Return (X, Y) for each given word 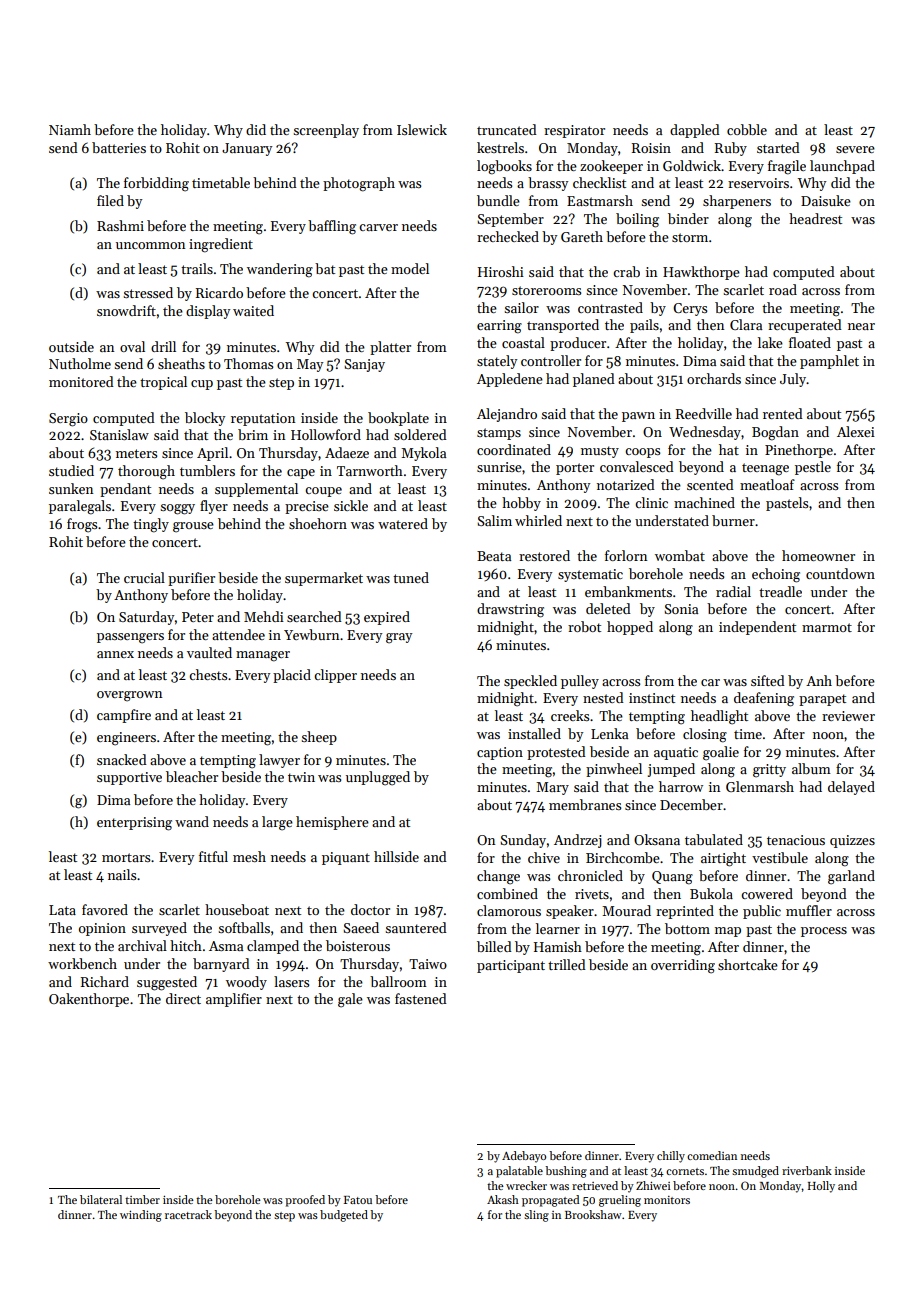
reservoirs (758, 183)
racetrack (188, 1214)
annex (115, 654)
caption (500, 753)
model (410, 268)
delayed (851, 788)
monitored (81, 381)
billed (494, 946)
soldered (420, 434)
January (247, 149)
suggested (167, 983)
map (728, 932)
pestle (813, 468)
